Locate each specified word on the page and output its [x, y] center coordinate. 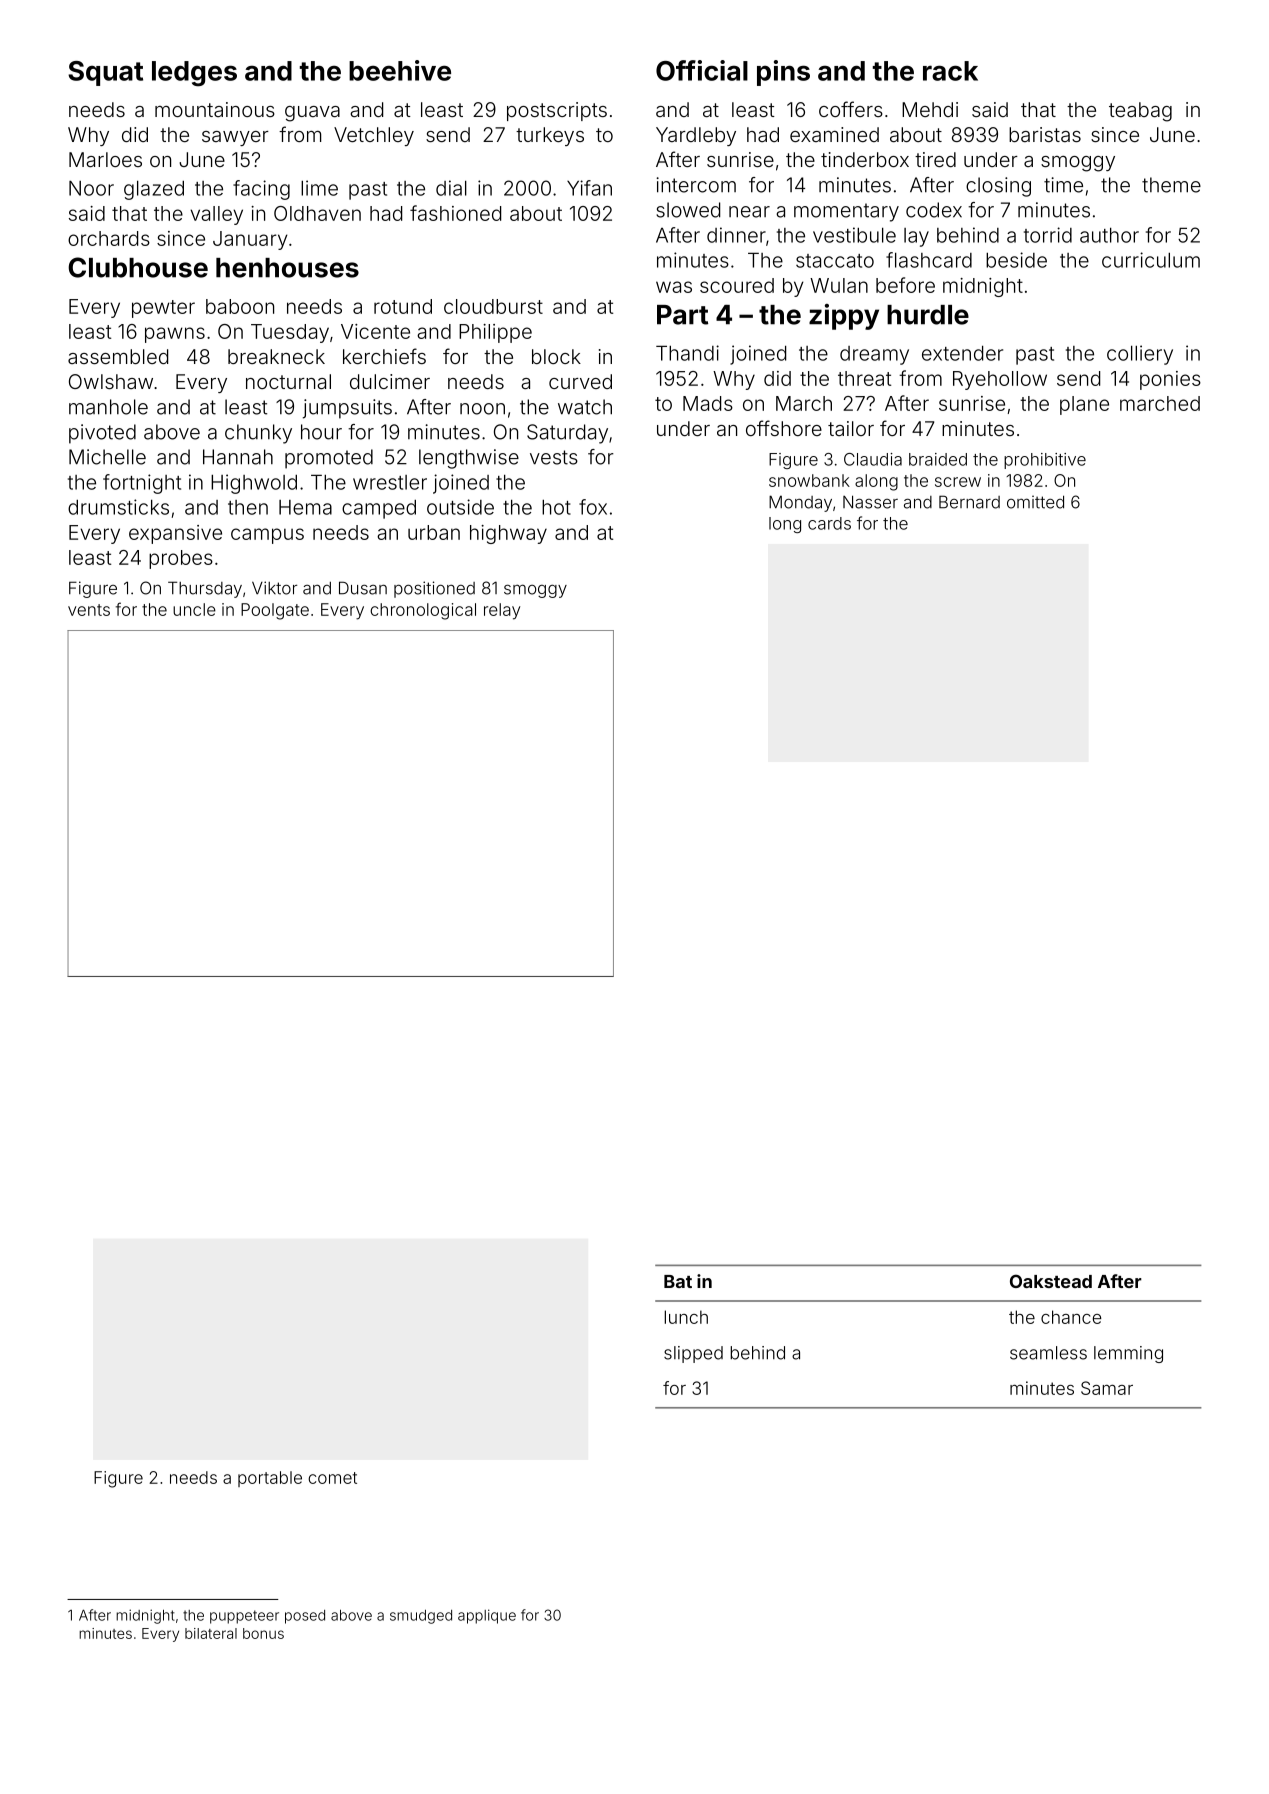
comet [332, 1478]
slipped [693, 1354]
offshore [784, 428]
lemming [1128, 1354]
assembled [118, 356]
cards [829, 523]
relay [502, 611]
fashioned [455, 213]
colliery [1140, 355]
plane [1084, 405]
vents [89, 610]
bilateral [211, 1633]
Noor [91, 188]
